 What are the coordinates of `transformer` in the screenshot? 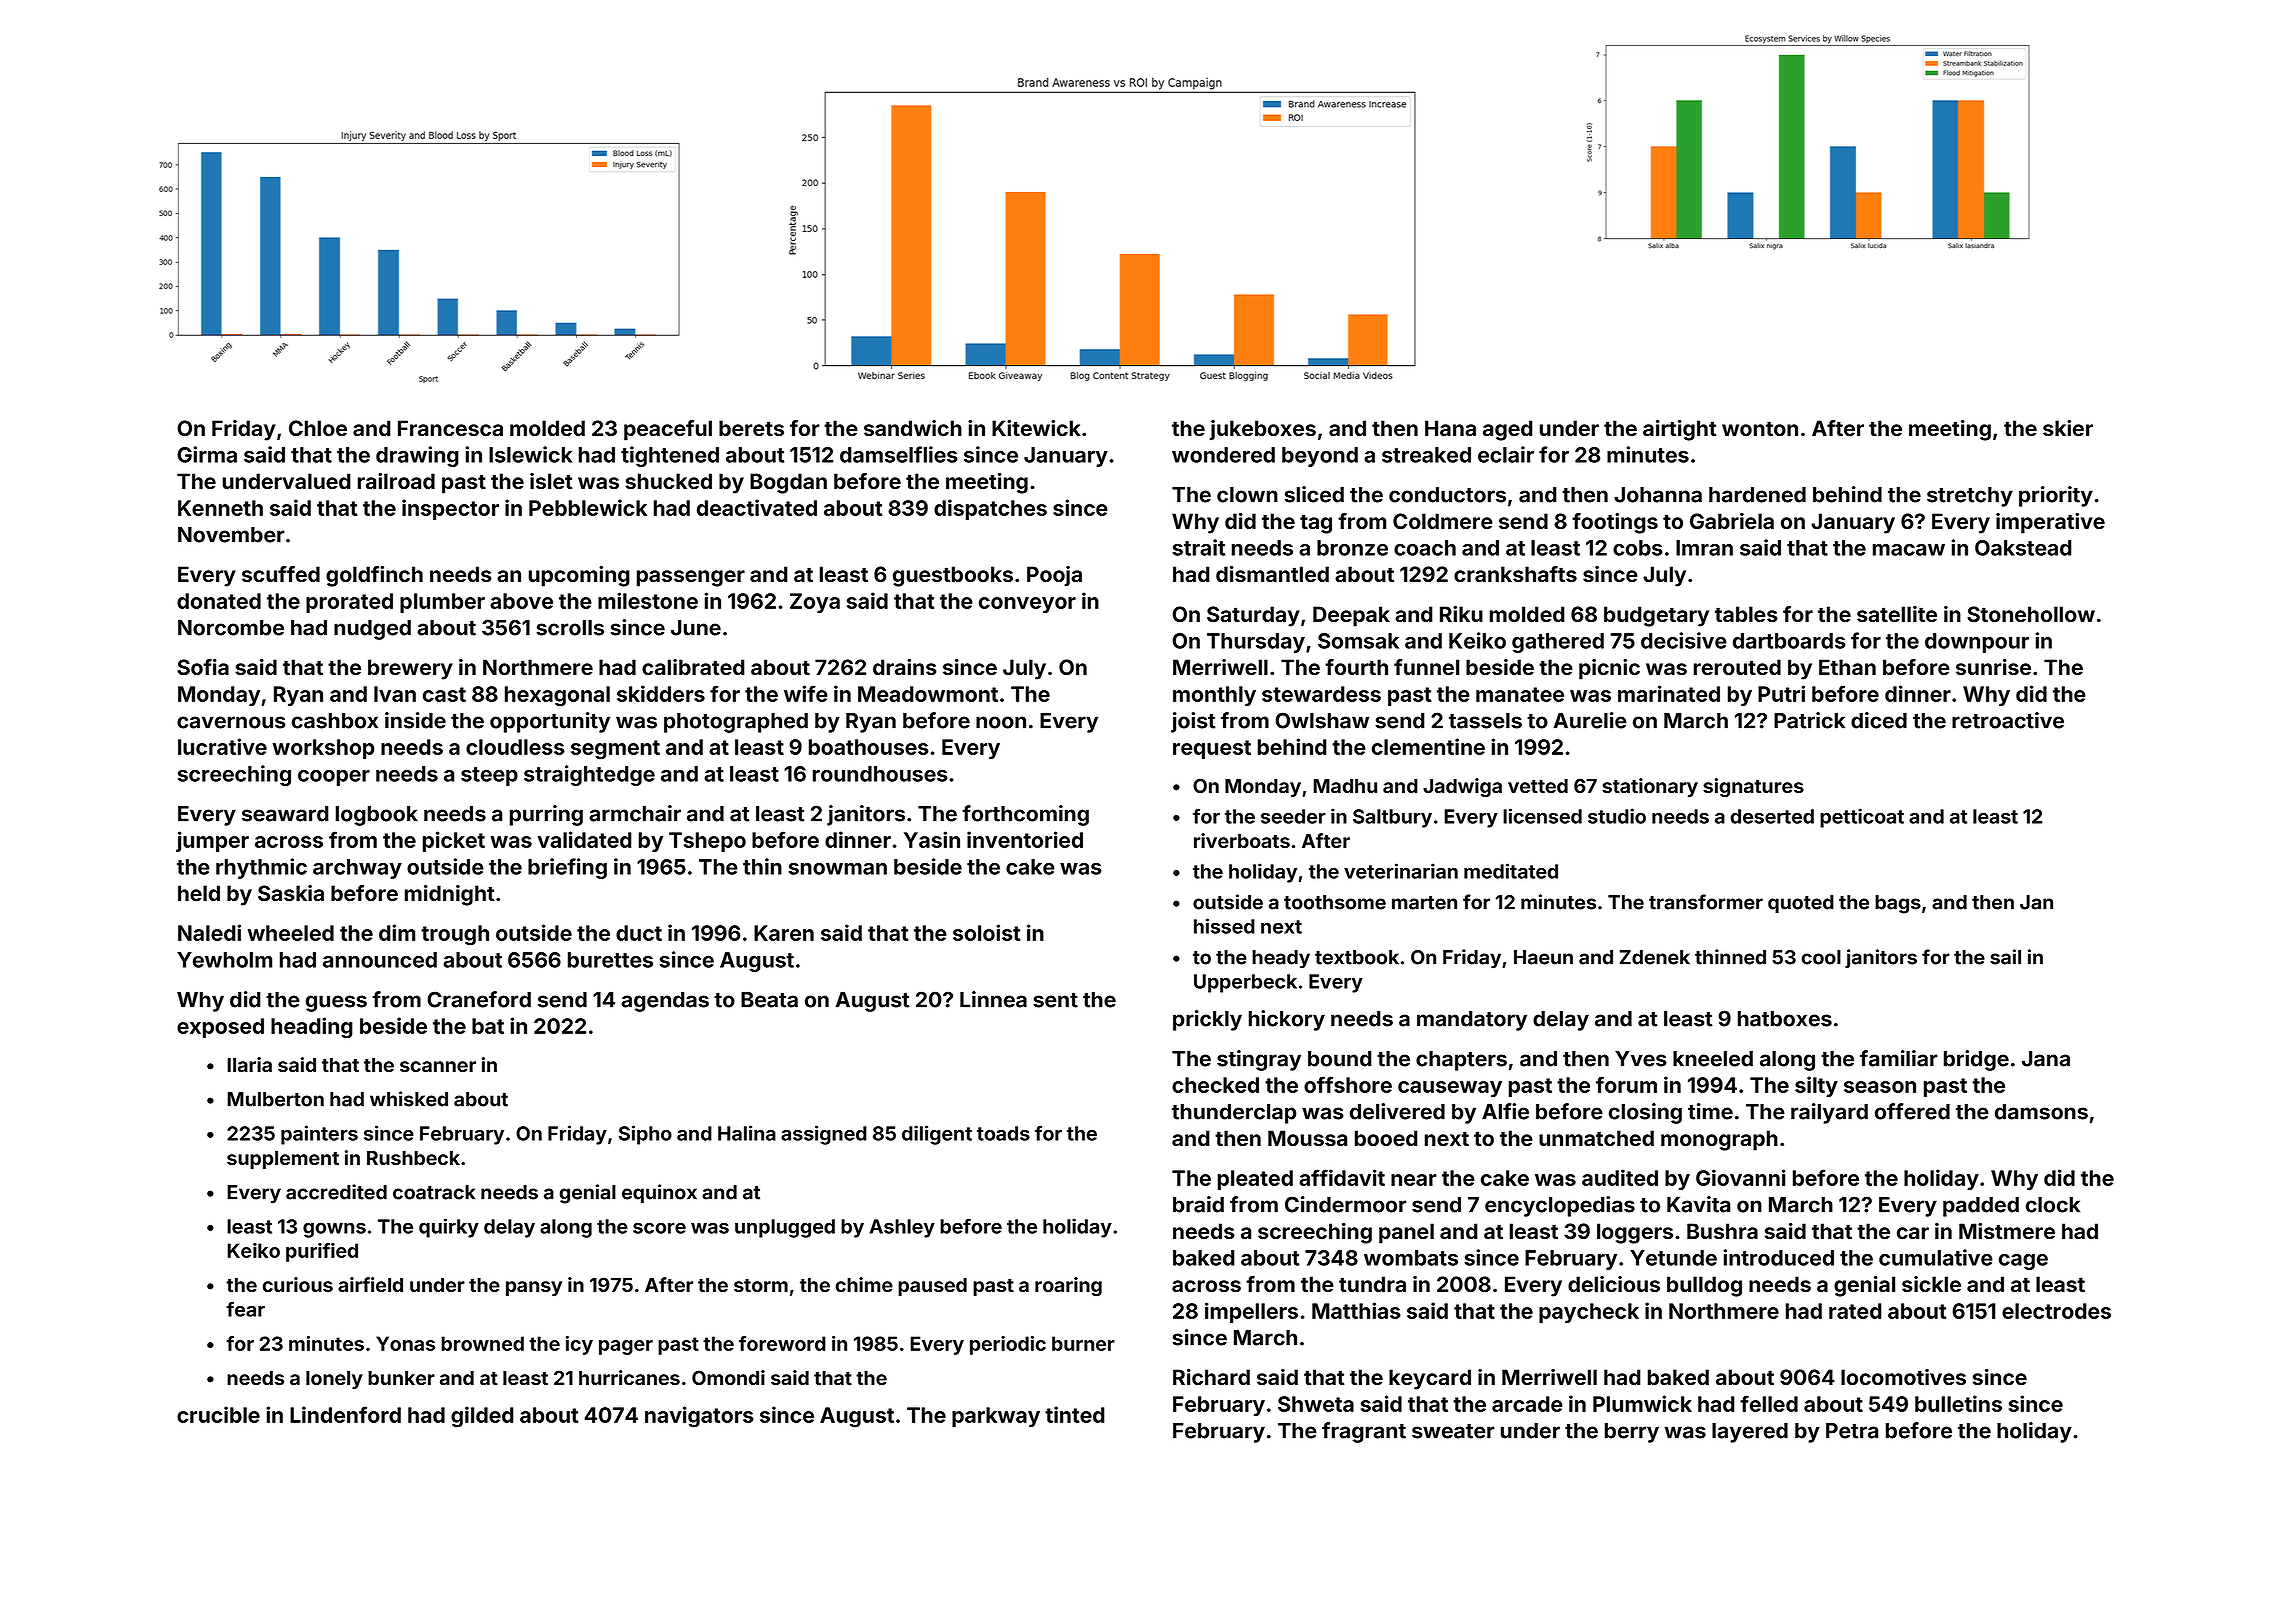 It's located at (1706, 902).
